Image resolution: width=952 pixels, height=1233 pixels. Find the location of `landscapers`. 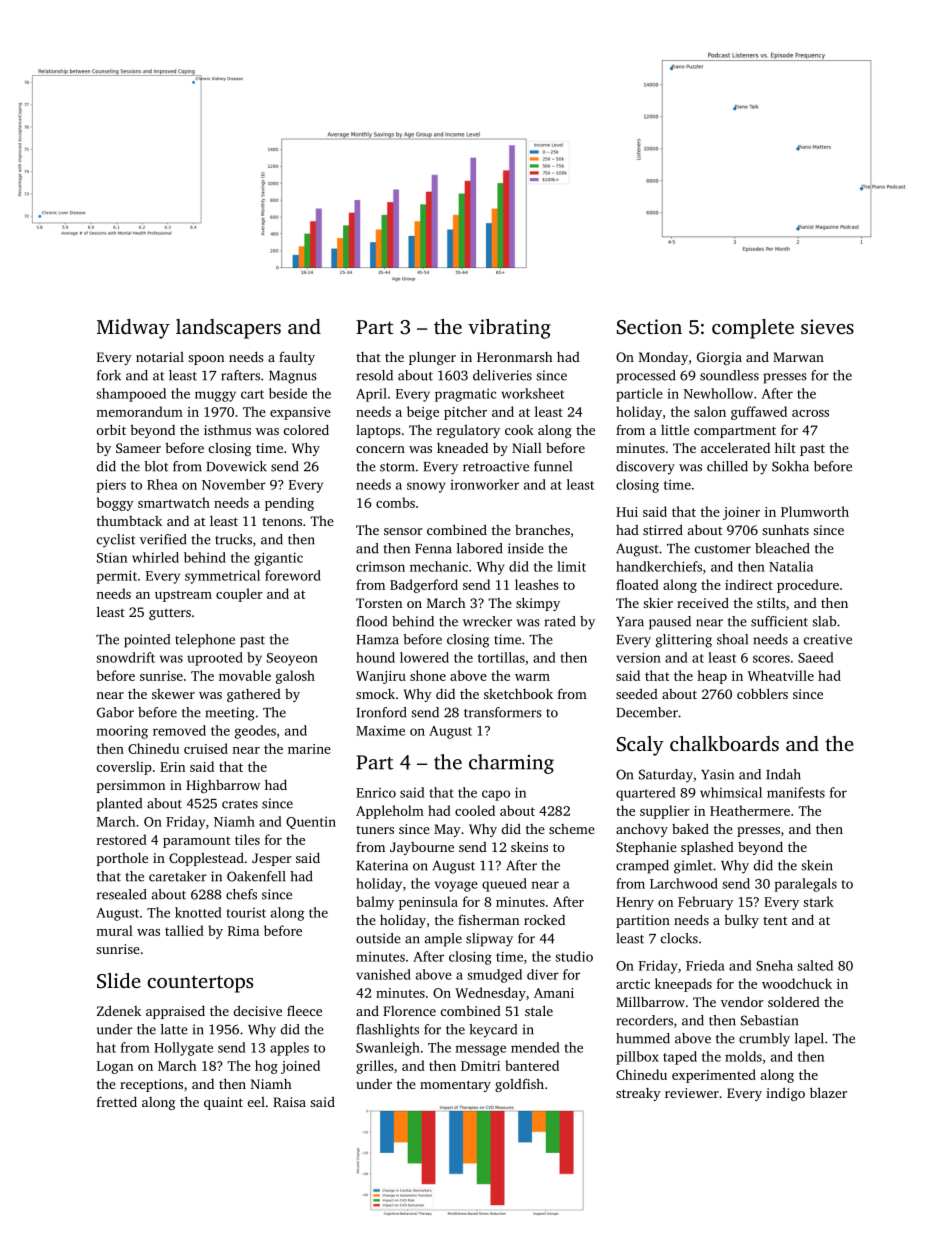

landscapers is located at coordinates (228, 329).
